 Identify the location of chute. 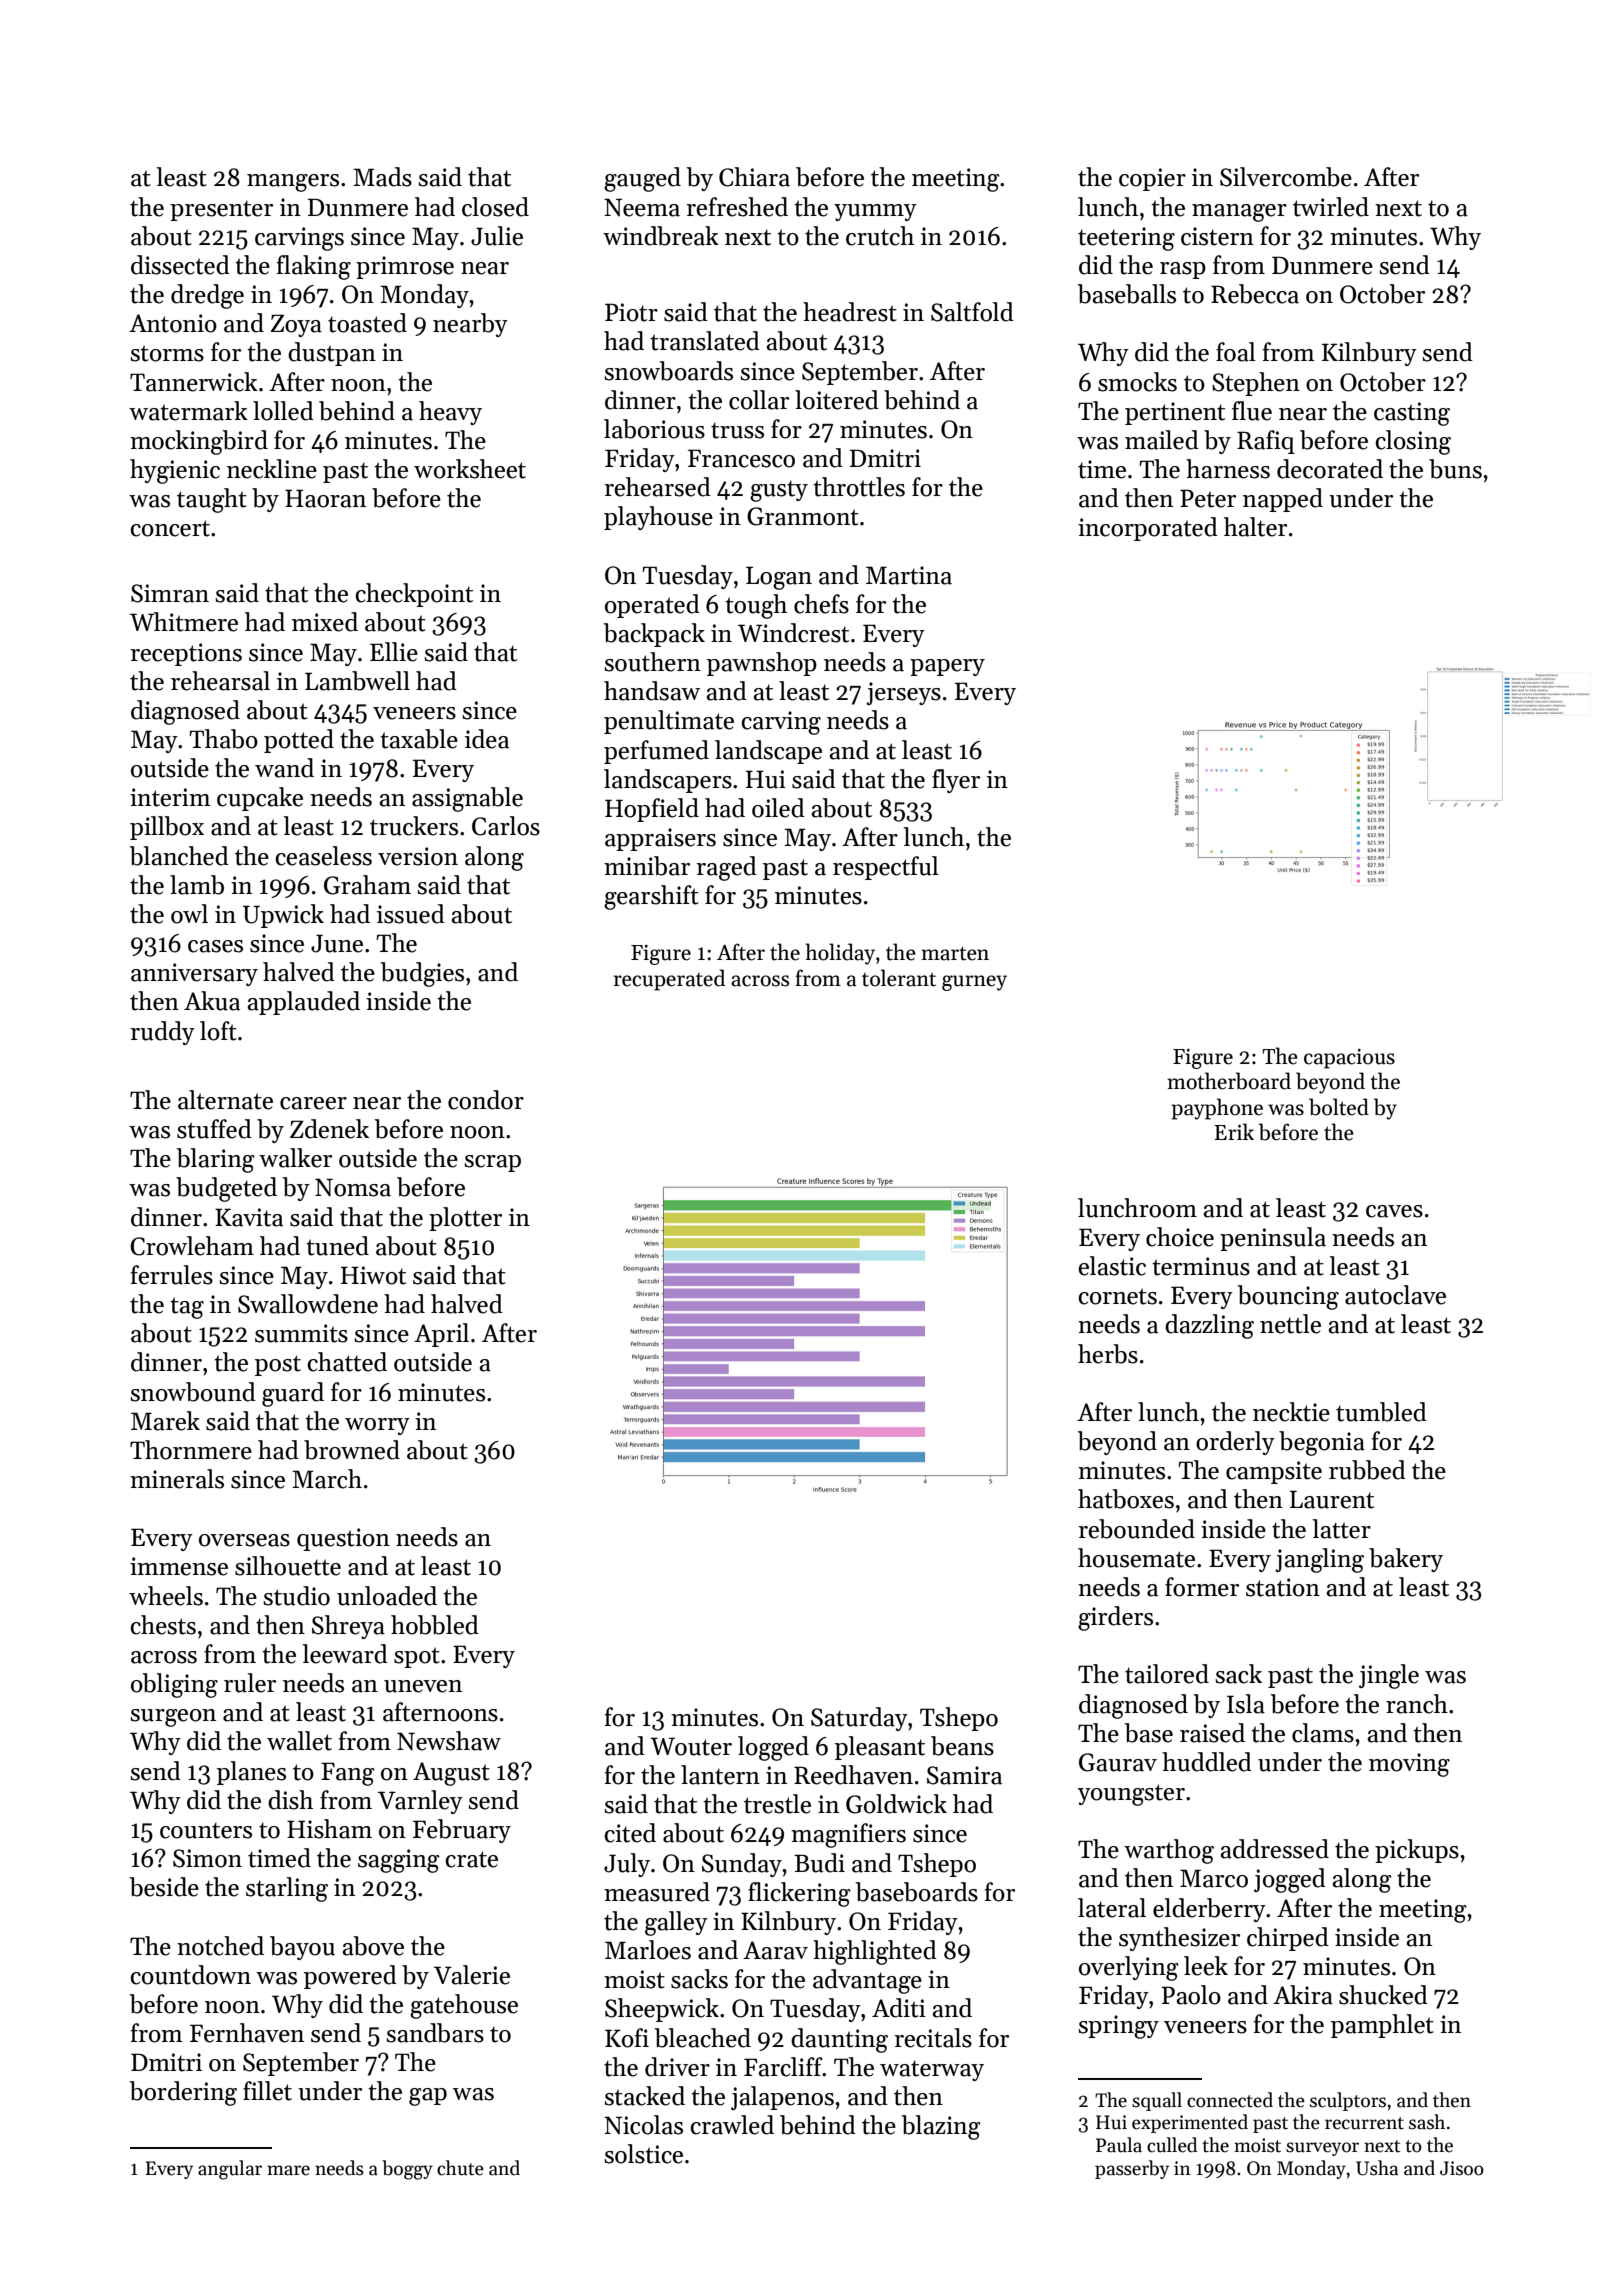
(460, 2168).
